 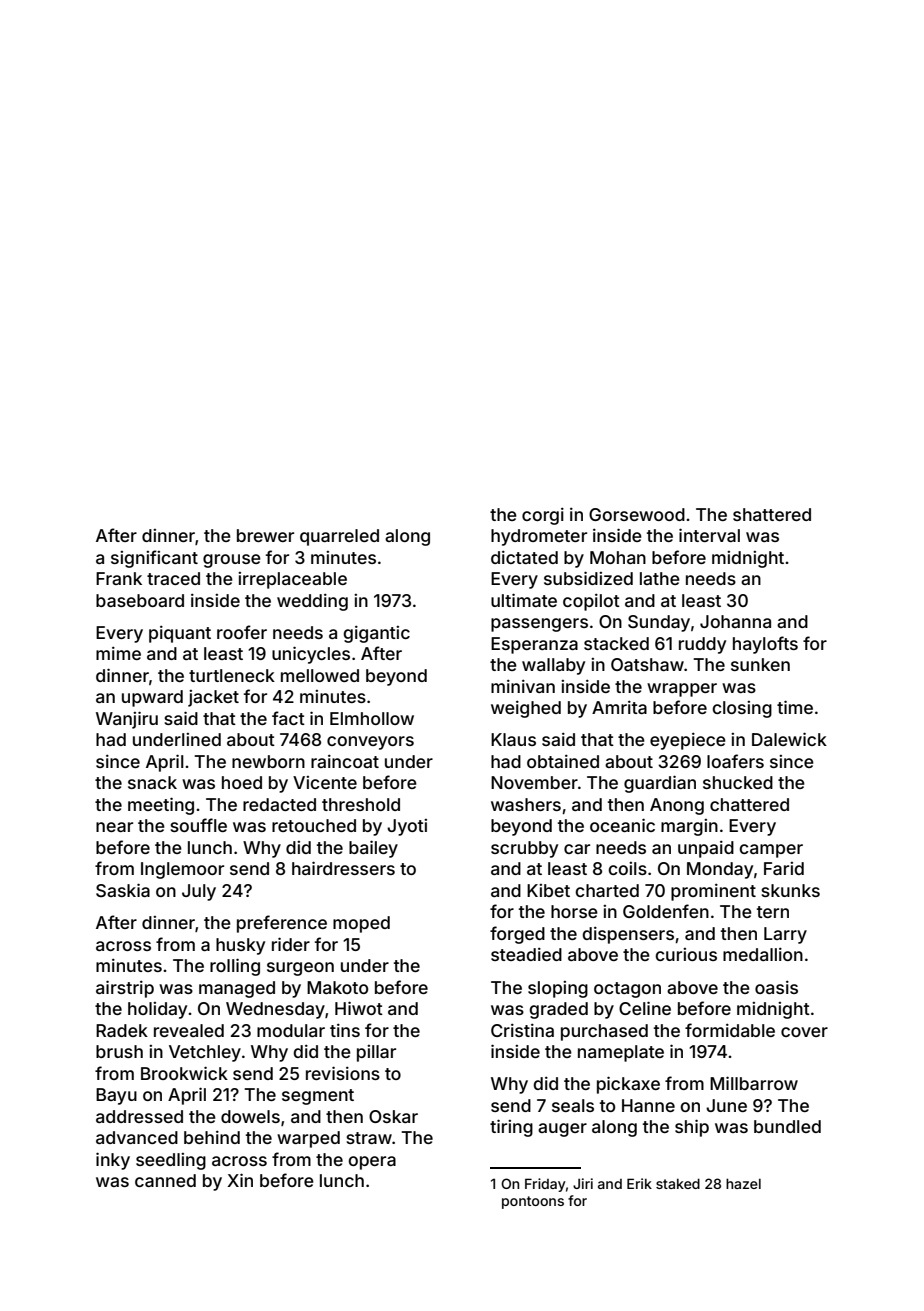 What do you see at coordinates (165, 1180) in the screenshot?
I see `canned` at bounding box center [165, 1180].
